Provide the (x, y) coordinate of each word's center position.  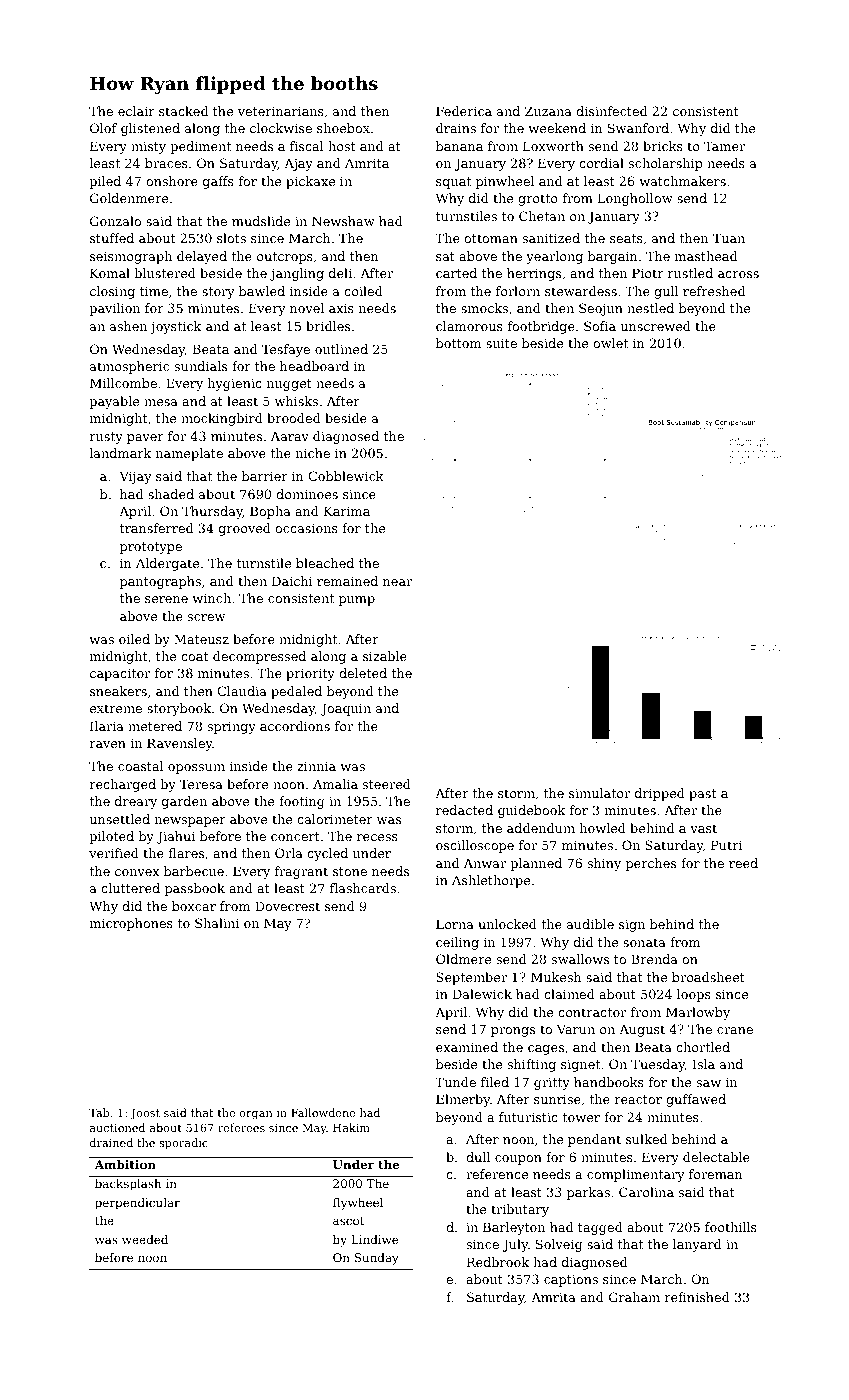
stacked (183, 111)
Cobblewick (346, 476)
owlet (610, 343)
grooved (245, 529)
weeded (145, 1239)
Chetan (542, 216)
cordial (601, 163)
